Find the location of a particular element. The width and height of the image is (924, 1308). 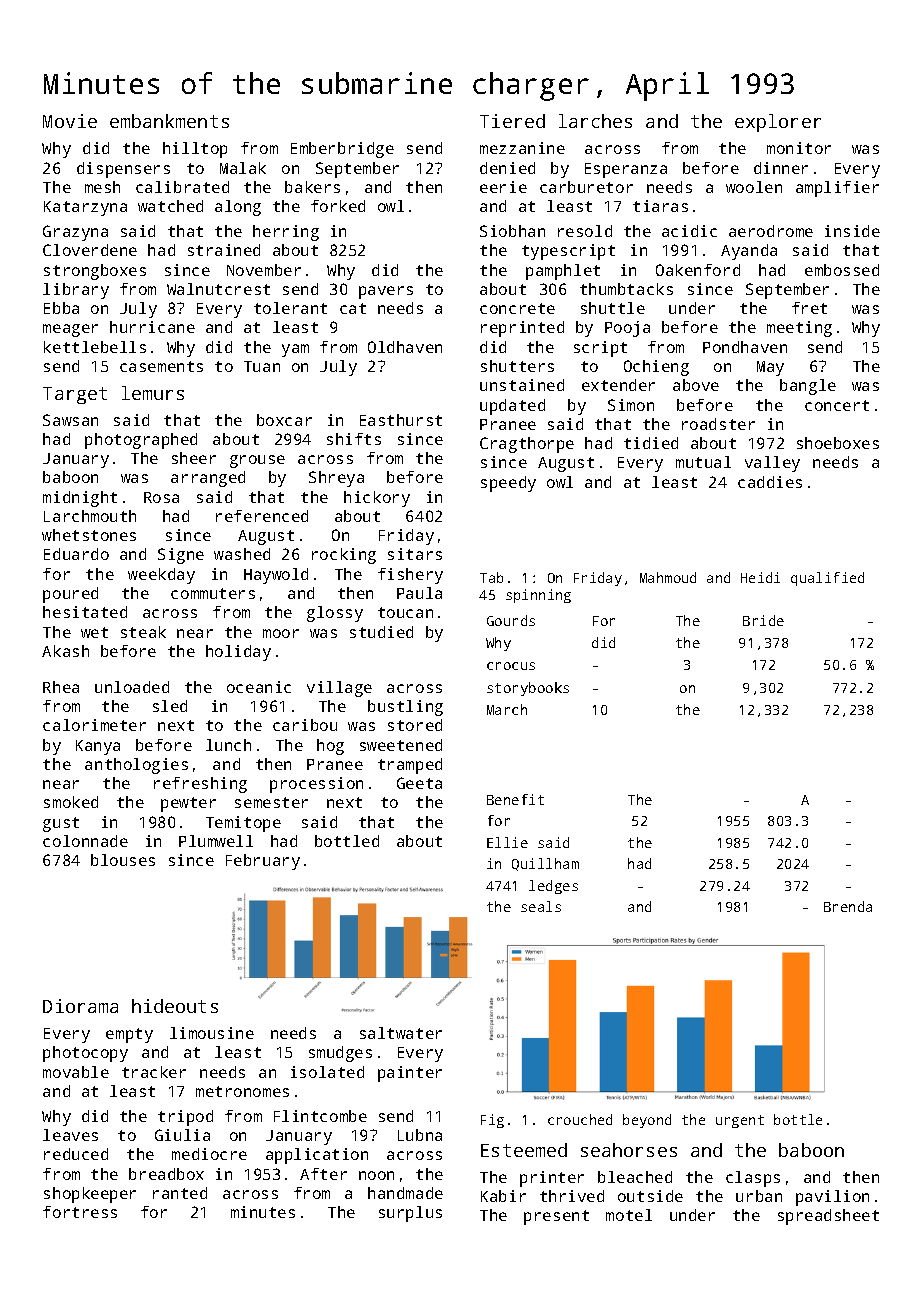

motel is located at coordinates (629, 1215).
